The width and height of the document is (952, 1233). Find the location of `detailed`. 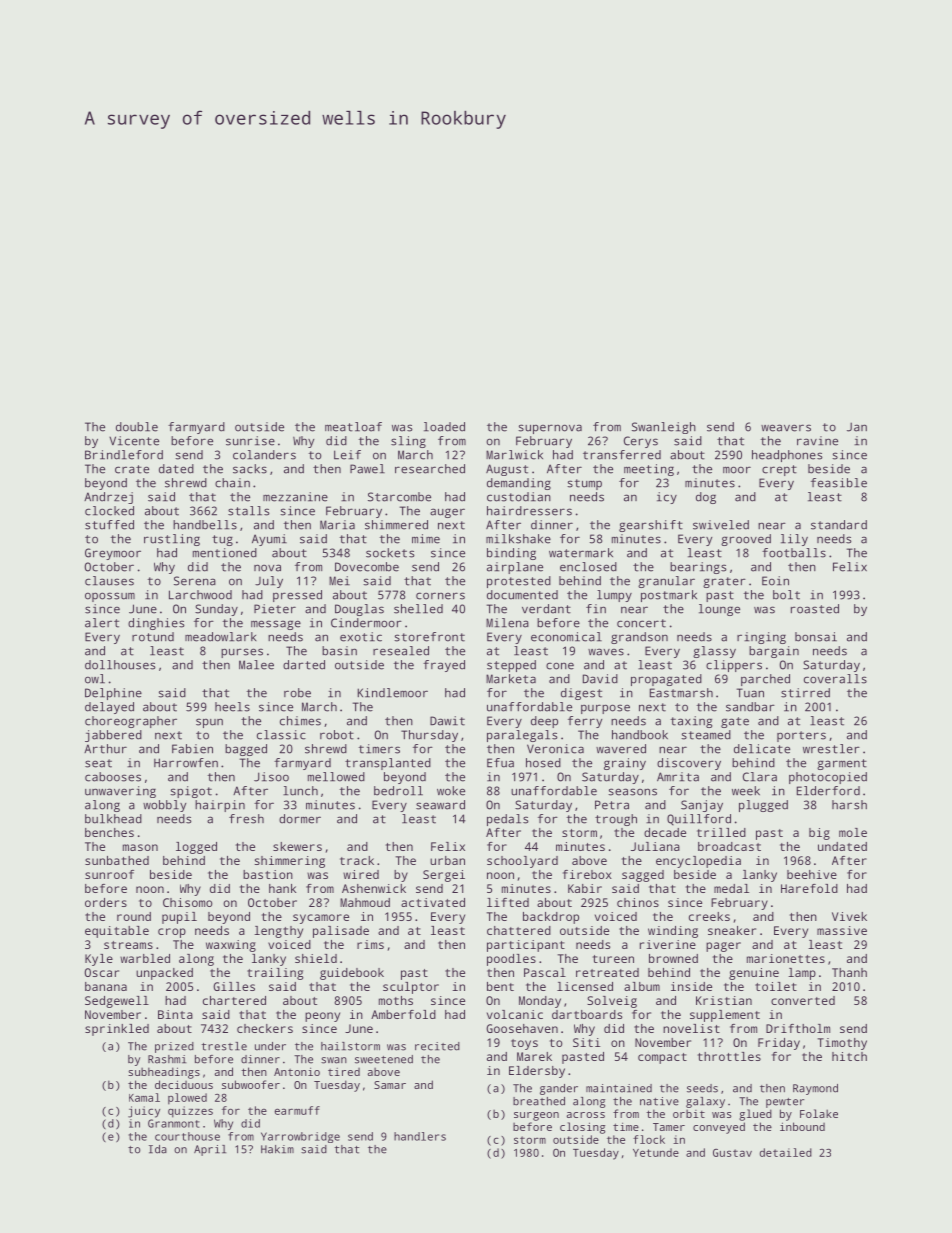

detailed is located at coordinates (786, 1152).
